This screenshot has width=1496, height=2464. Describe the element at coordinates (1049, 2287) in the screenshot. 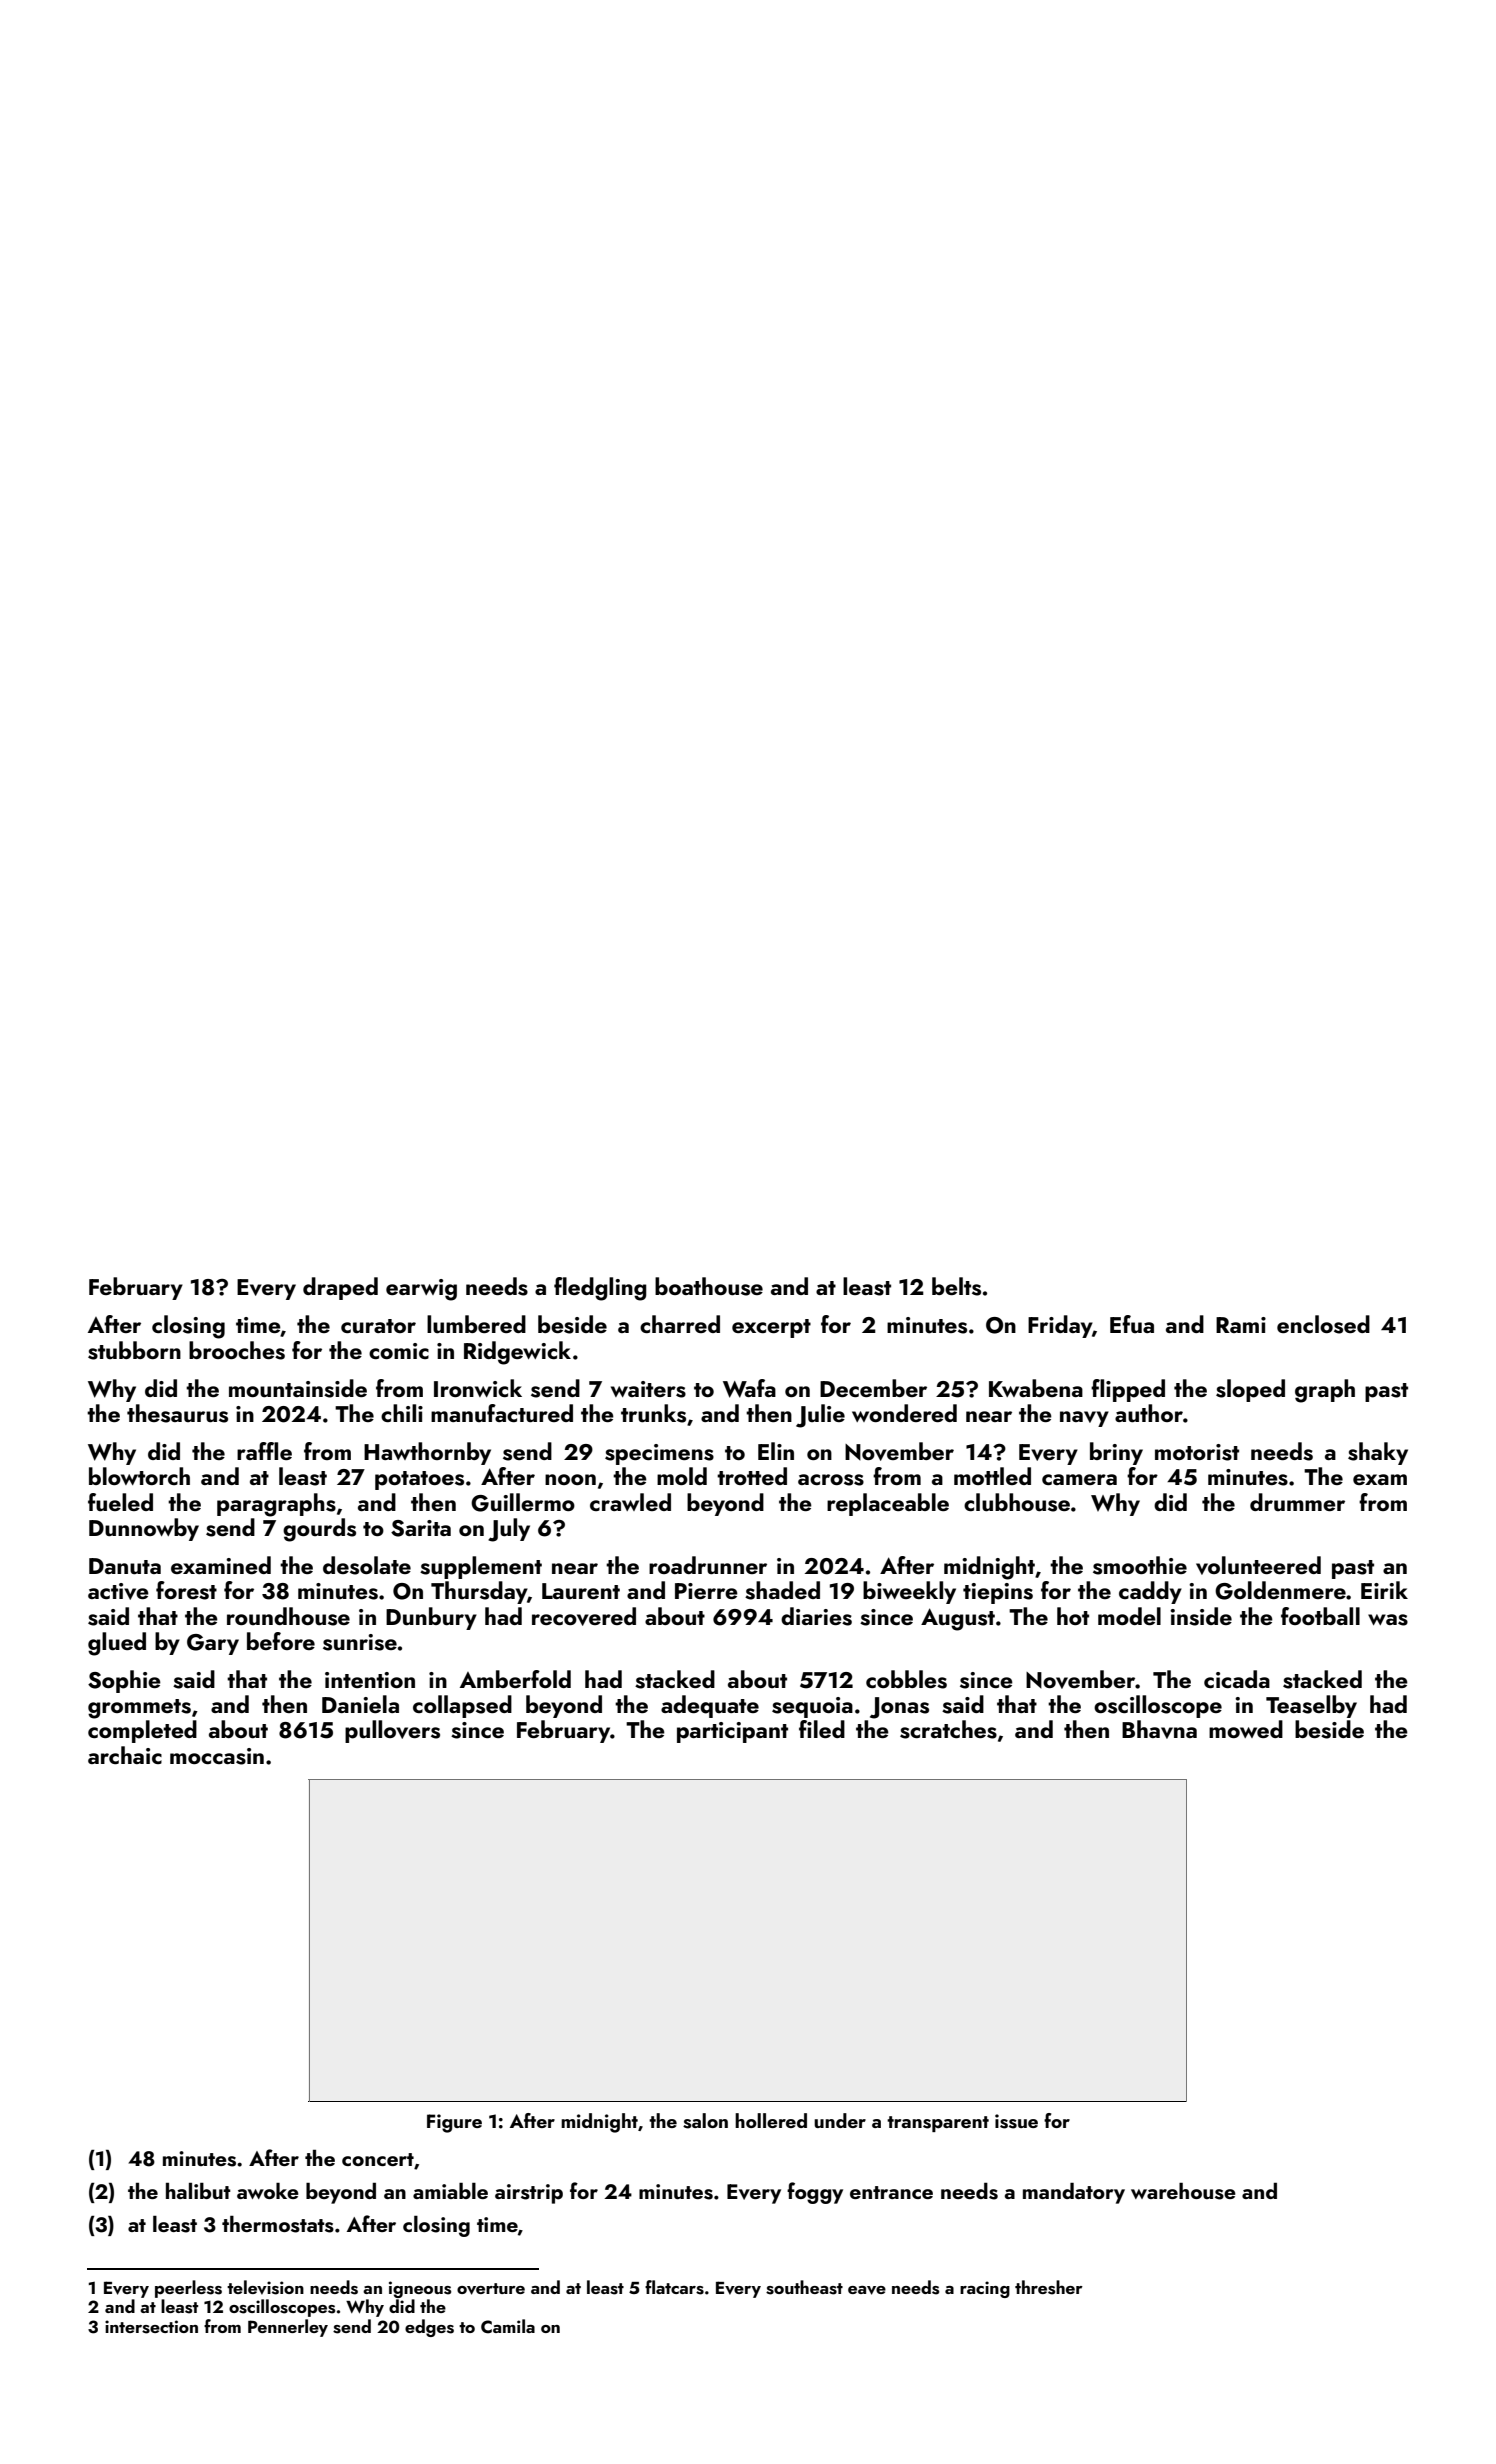

I see `thresher` at that location.
